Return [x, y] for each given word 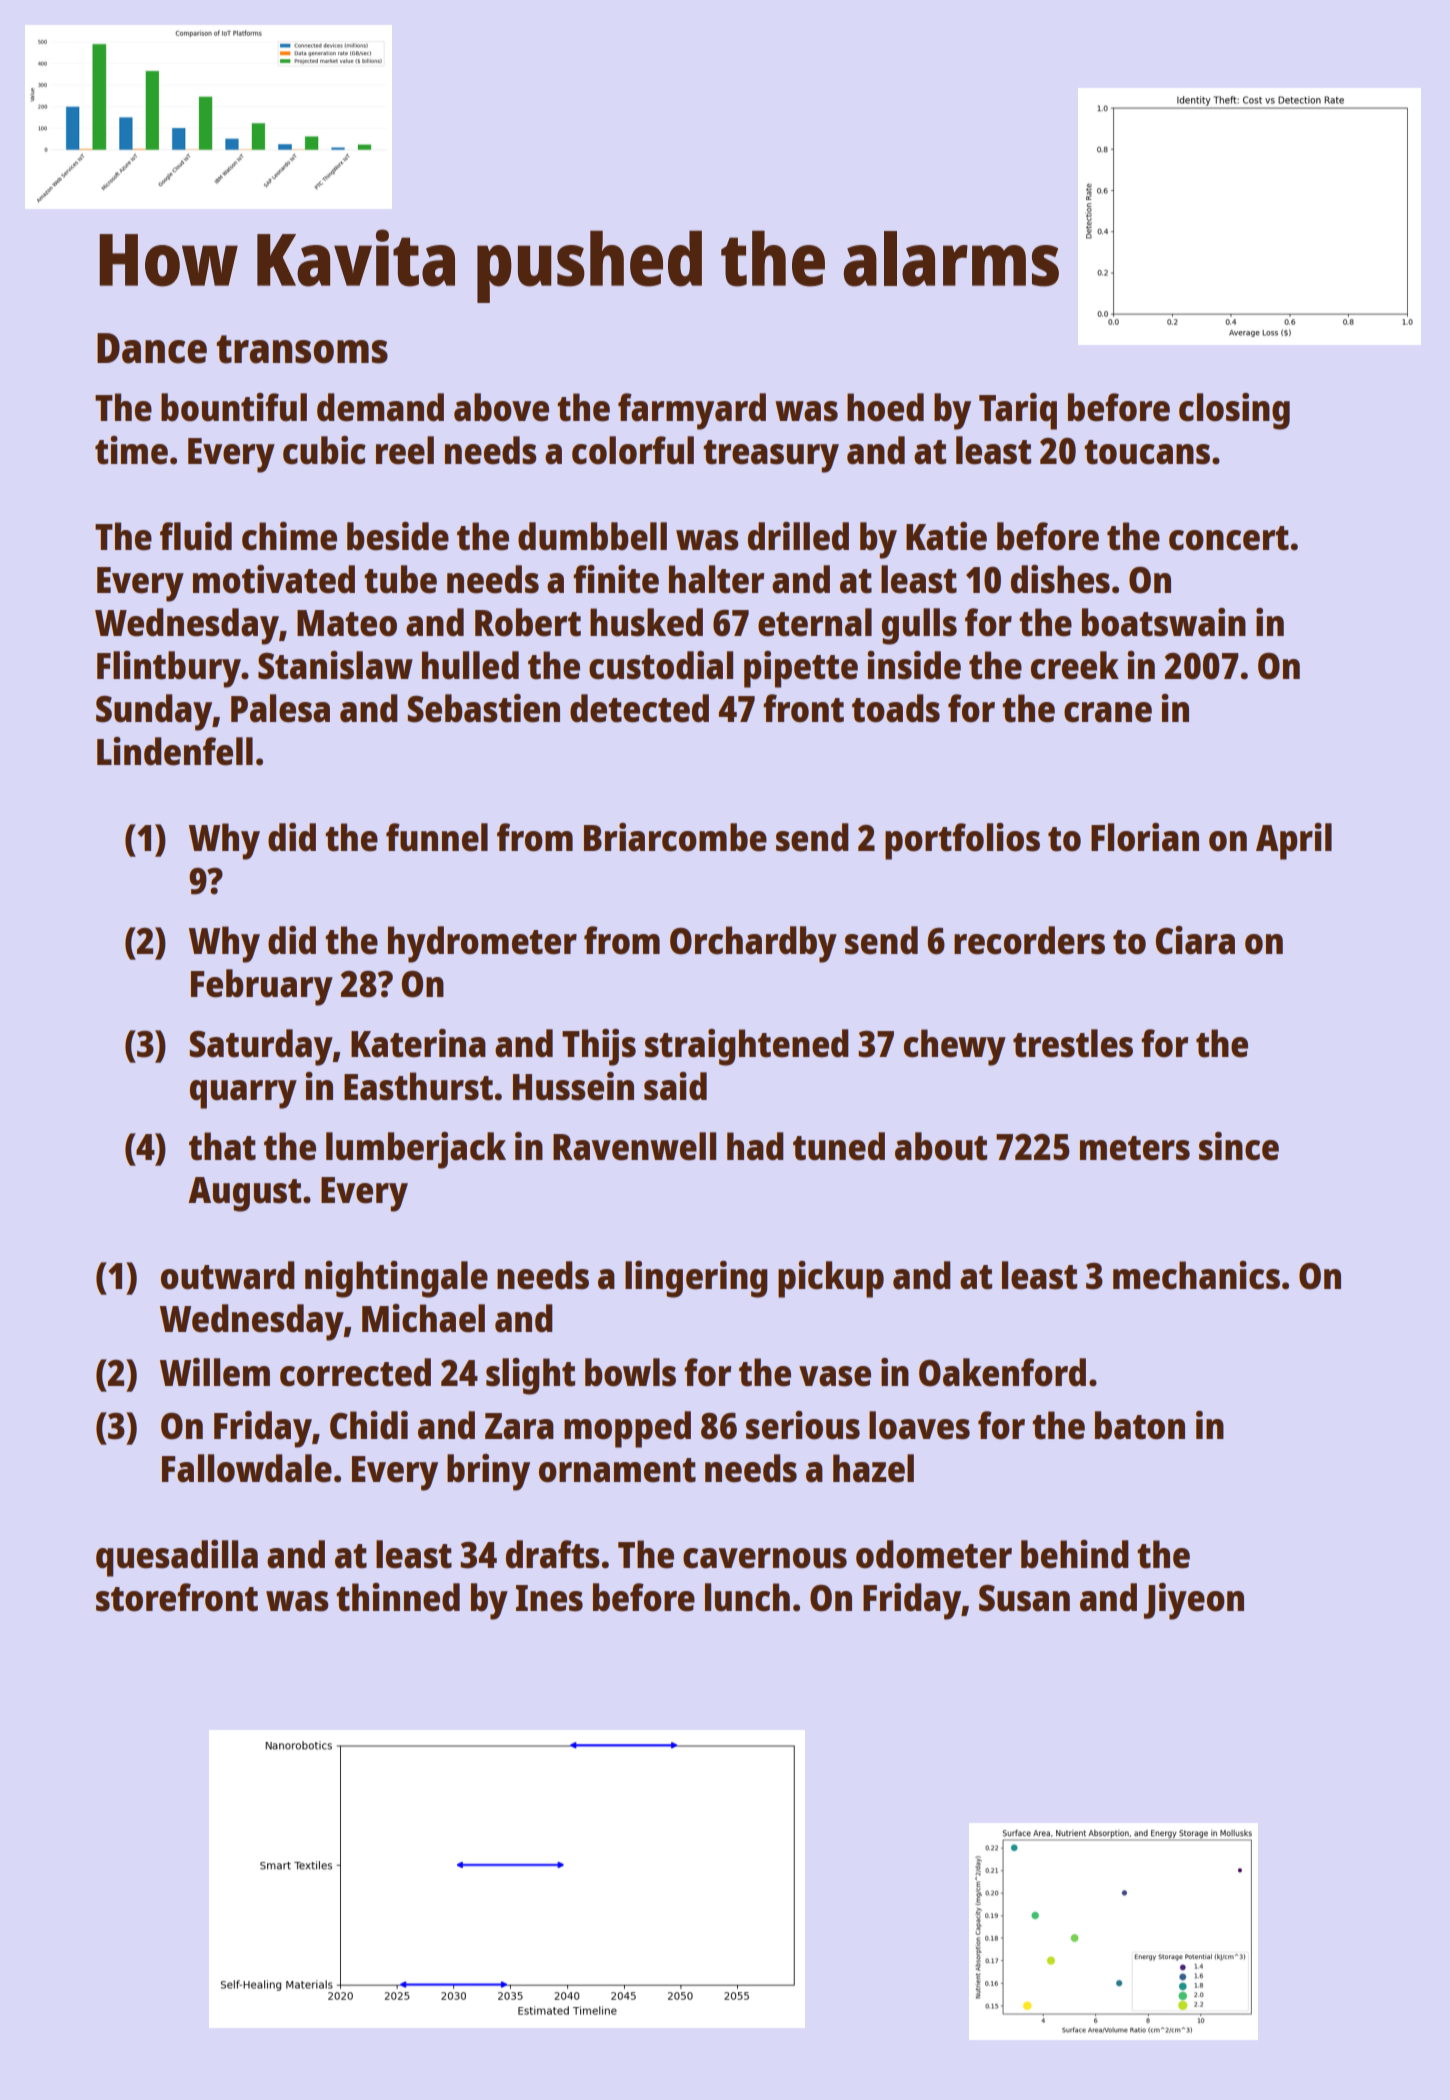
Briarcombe [675, 837]
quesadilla [177, 1558]
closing [1234, 411]
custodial [661, 665]
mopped [627, 1429]
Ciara [1195, 940]
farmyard [692, 411]
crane [1108, 712]
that [222, 1146]
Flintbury [169, 669]
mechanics [1196, 1275]
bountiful [234, 407]
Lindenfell [175, 751]
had [755, 1146]
